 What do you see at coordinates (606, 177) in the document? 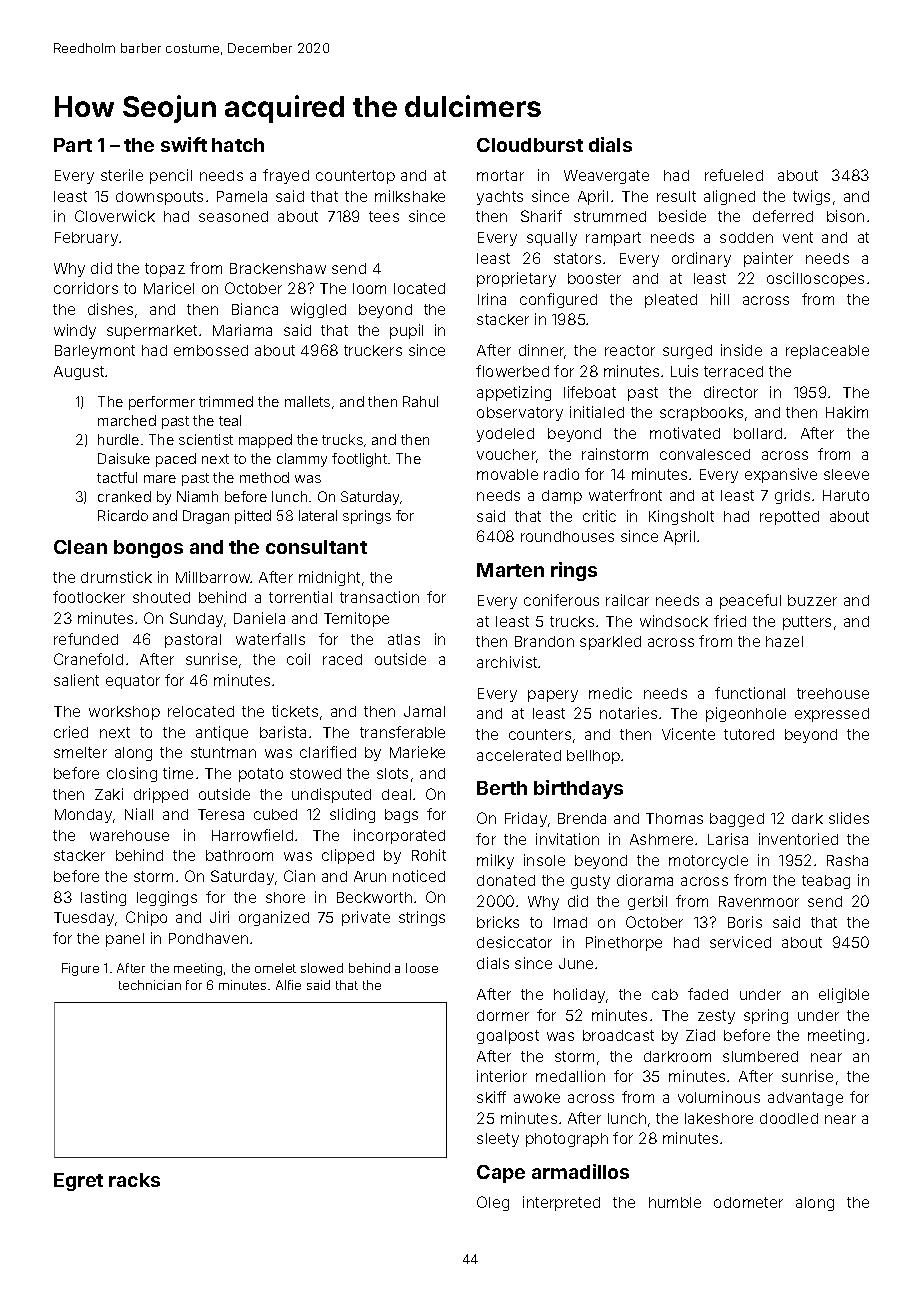
I see `Weavergate` at bounding box center [606, 177].
